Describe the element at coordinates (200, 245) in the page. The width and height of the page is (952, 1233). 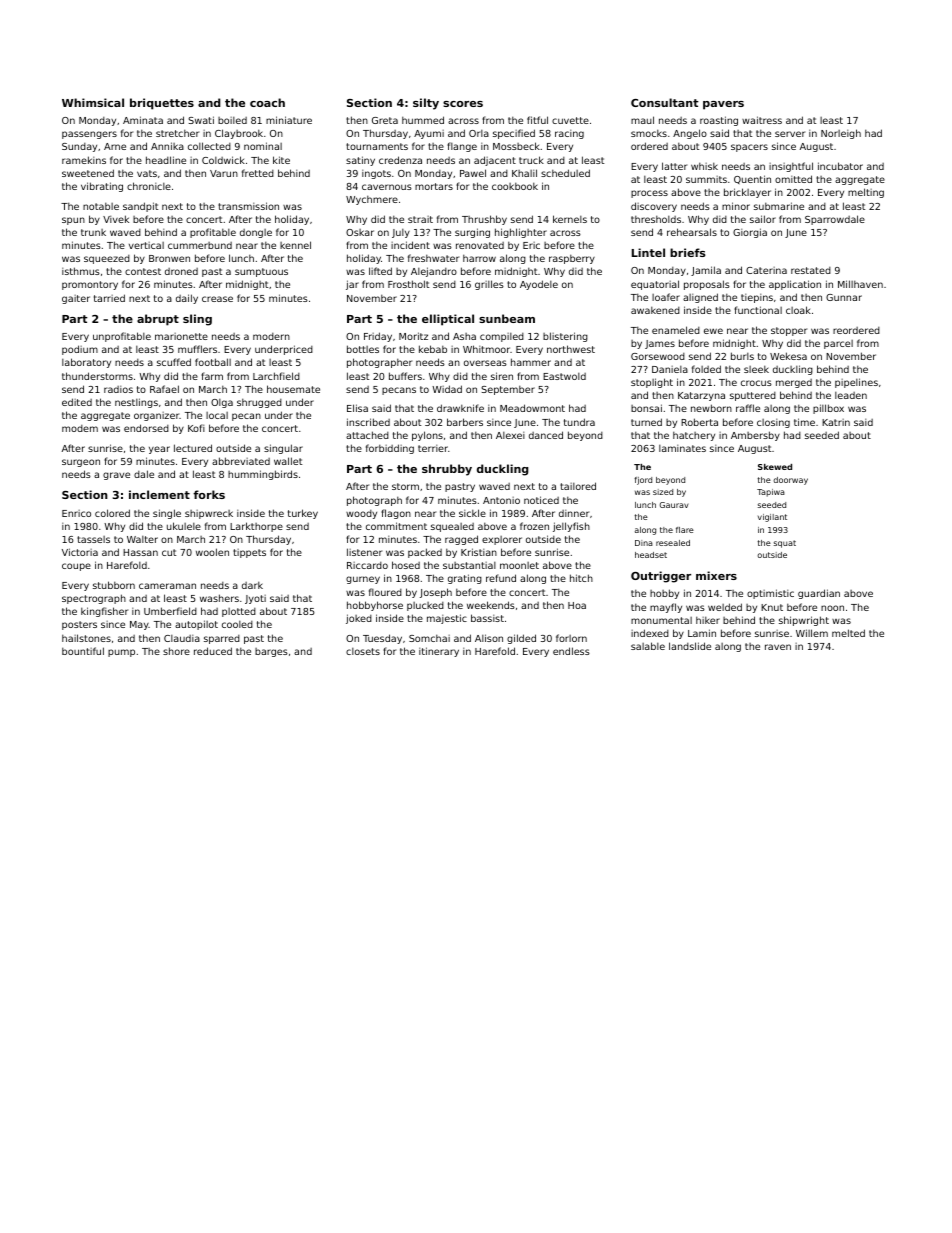
I see `cummerbund` at that location.
